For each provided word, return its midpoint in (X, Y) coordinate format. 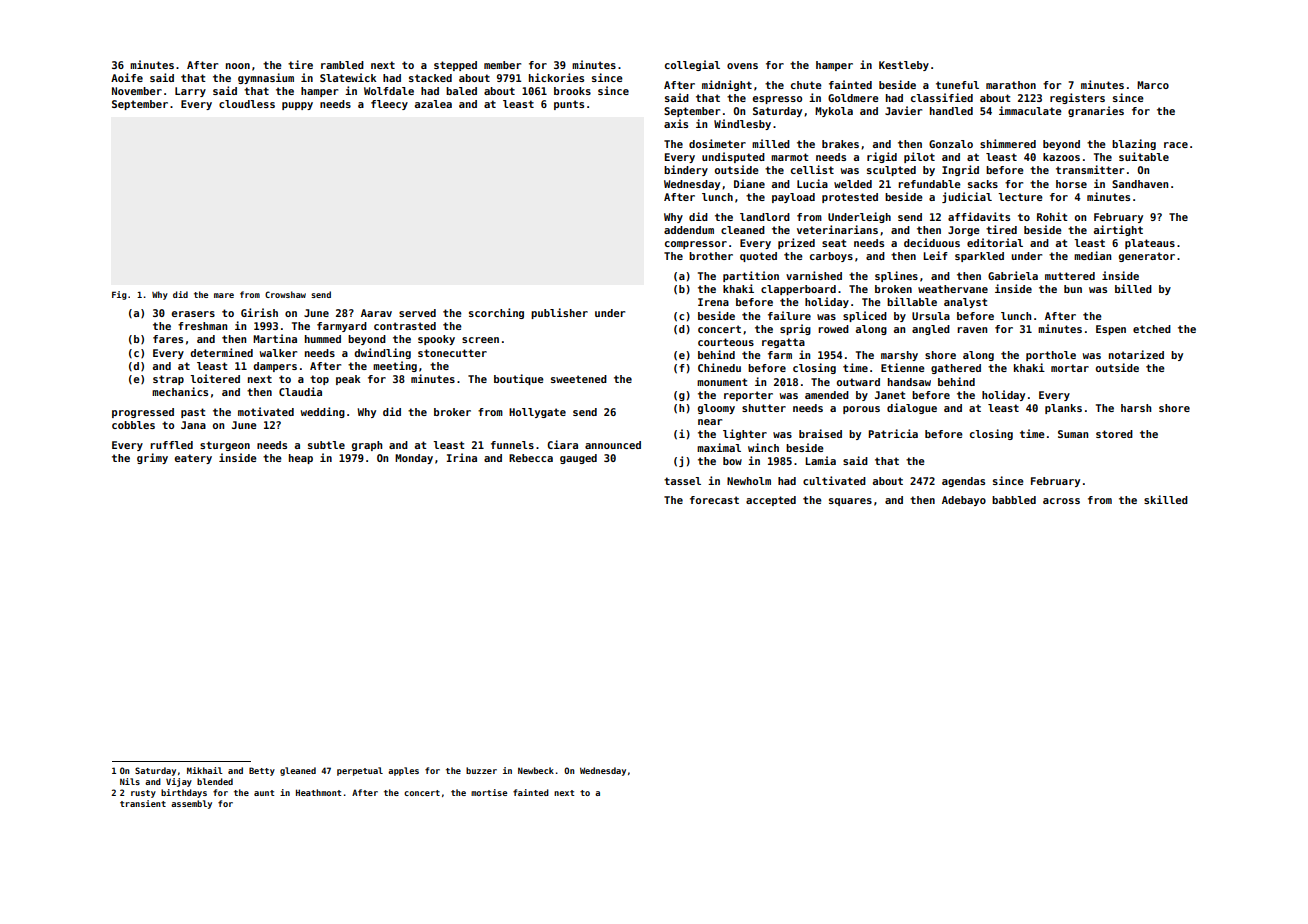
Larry (190, 92)
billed (1133, 288)
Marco (1153, 85)
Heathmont (318, 792)
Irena (713, 302)
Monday (414, 459)
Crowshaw (285, 294)
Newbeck (536, 770)
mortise (489, 792)
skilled (1166, 499)
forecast (714, 500)
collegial (692, 65)
